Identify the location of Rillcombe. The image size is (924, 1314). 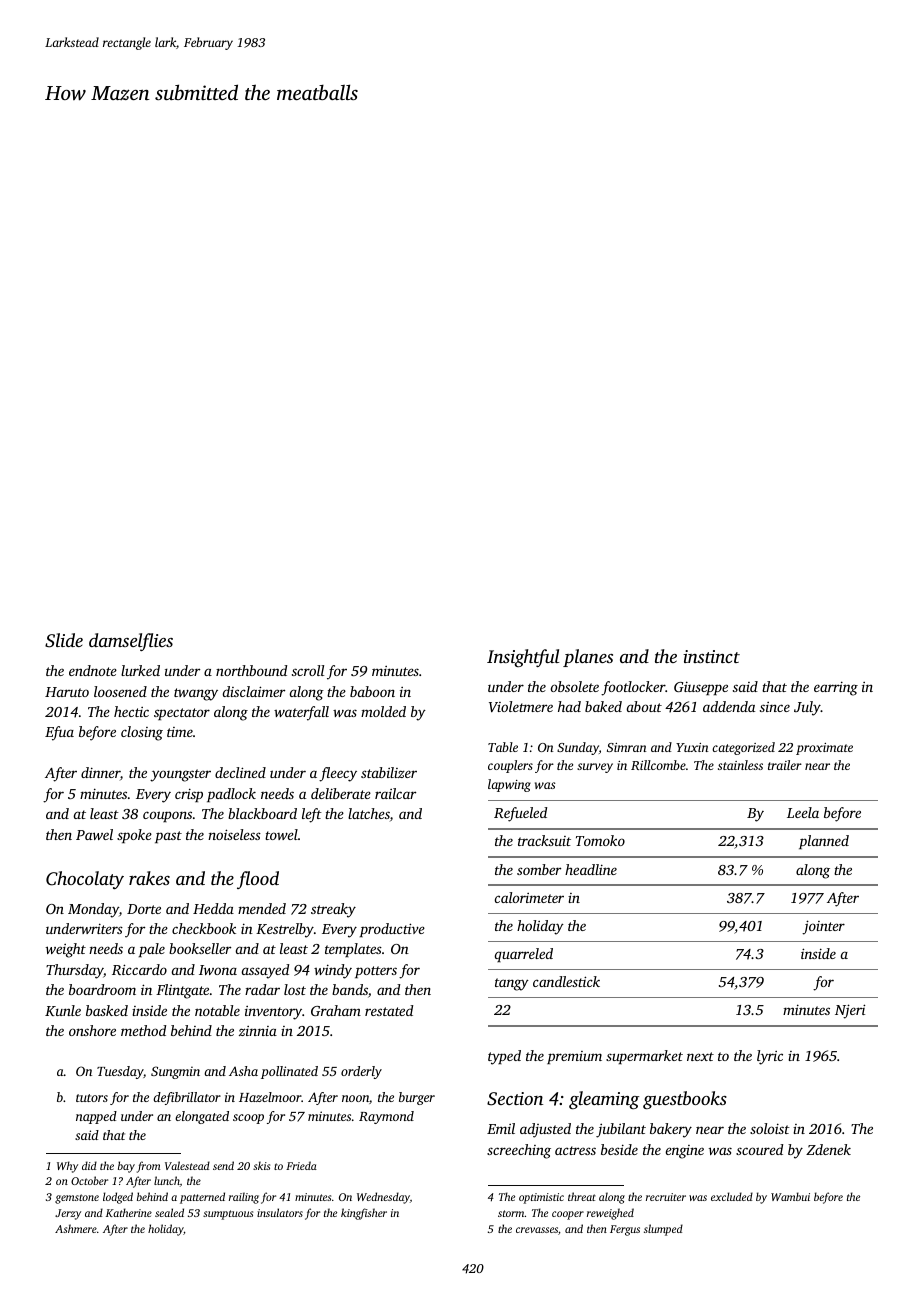
(658, 765).
